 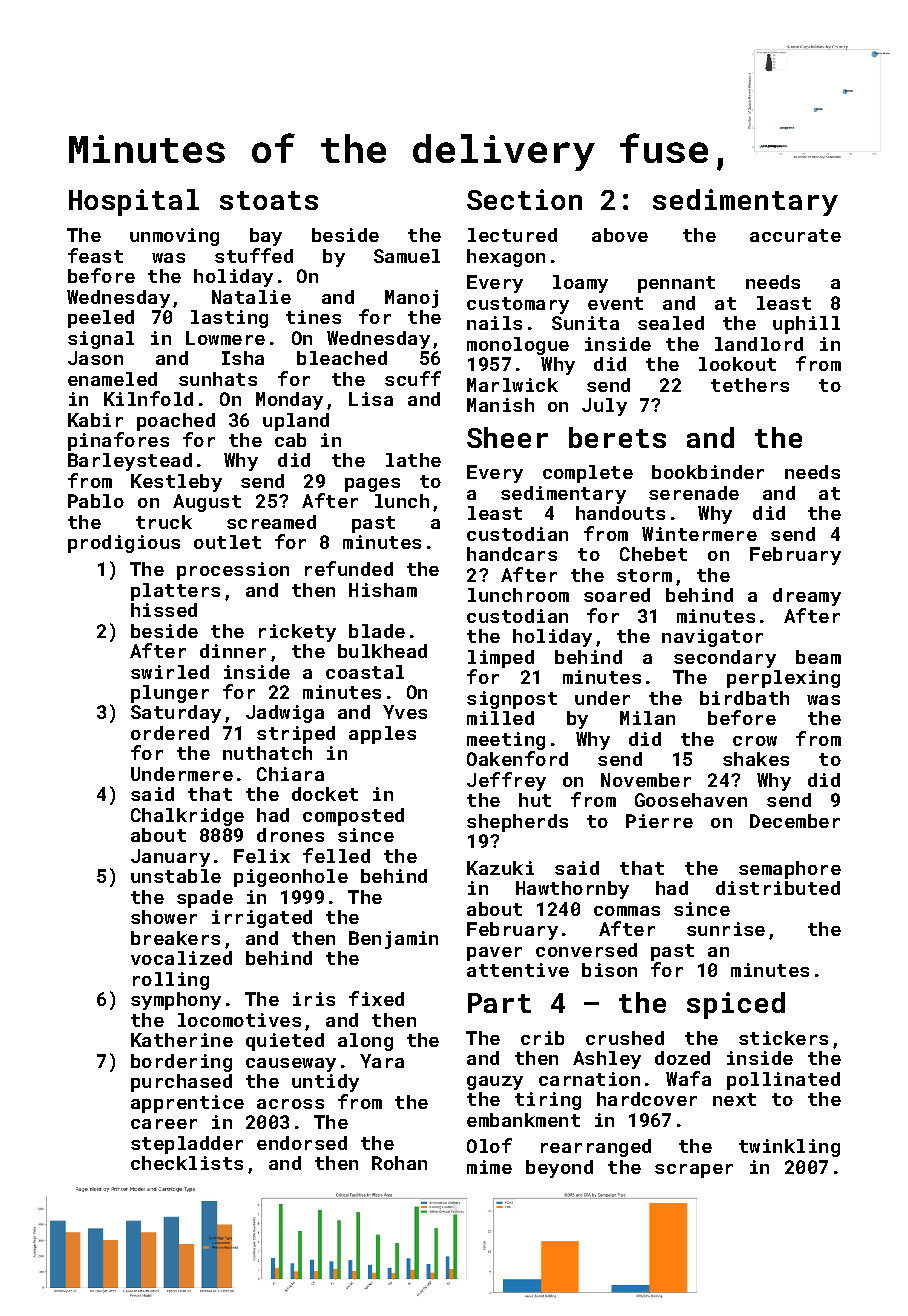 I want to click on Manoj, so click(x=411, y=299).
